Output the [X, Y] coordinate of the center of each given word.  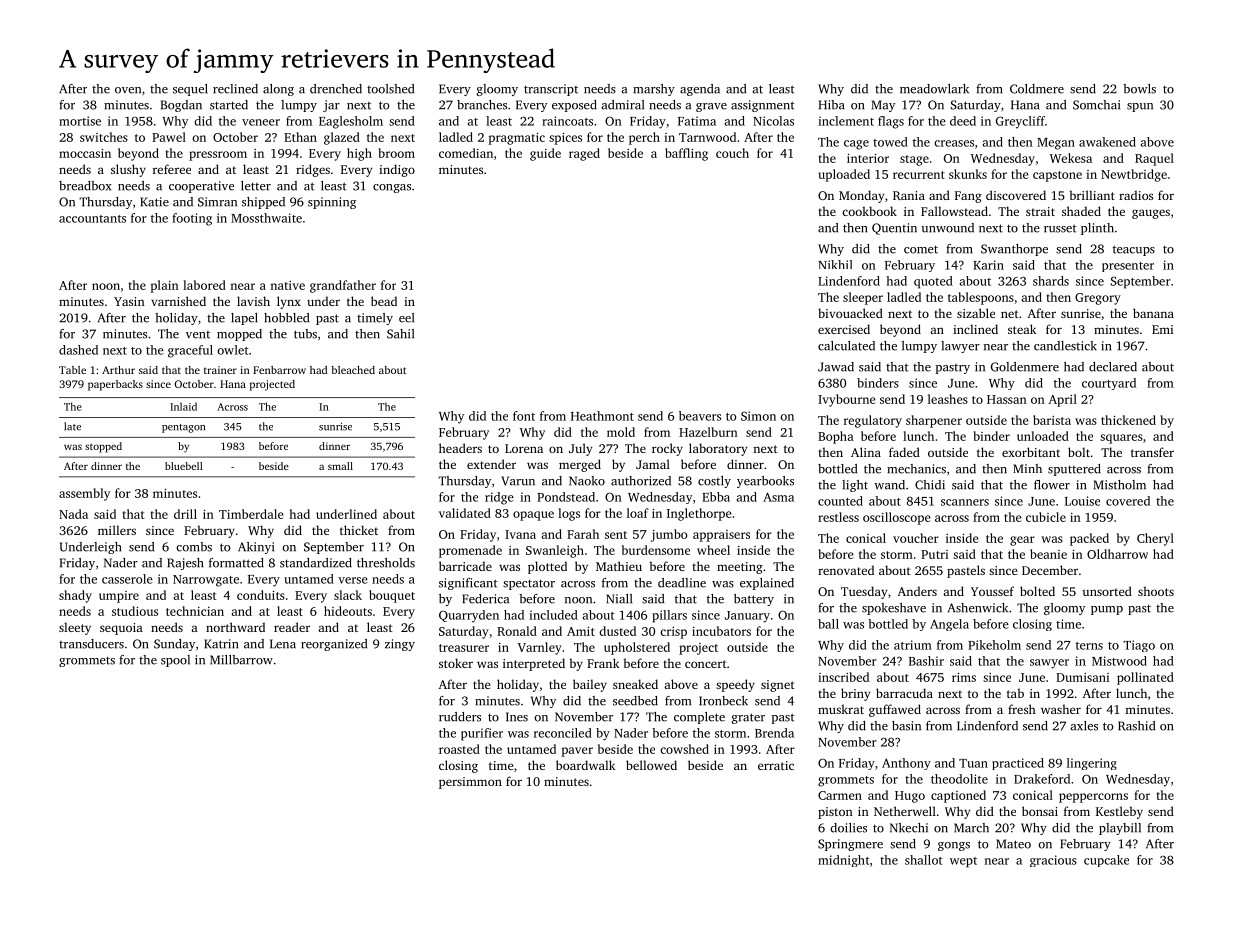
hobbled [286, 318]
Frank [603, 663]
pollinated [1145, 678]
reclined [235, 89]
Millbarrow [241, 660]
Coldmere [1037, 89]
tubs [305, 334]
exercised [844, 329]
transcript [551, 90]
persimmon [470, 783]
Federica [485, 599]
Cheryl [1155, 539]
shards [1051, 281]
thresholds [386, 563]
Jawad [836, 367]
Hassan [1007, 399]
